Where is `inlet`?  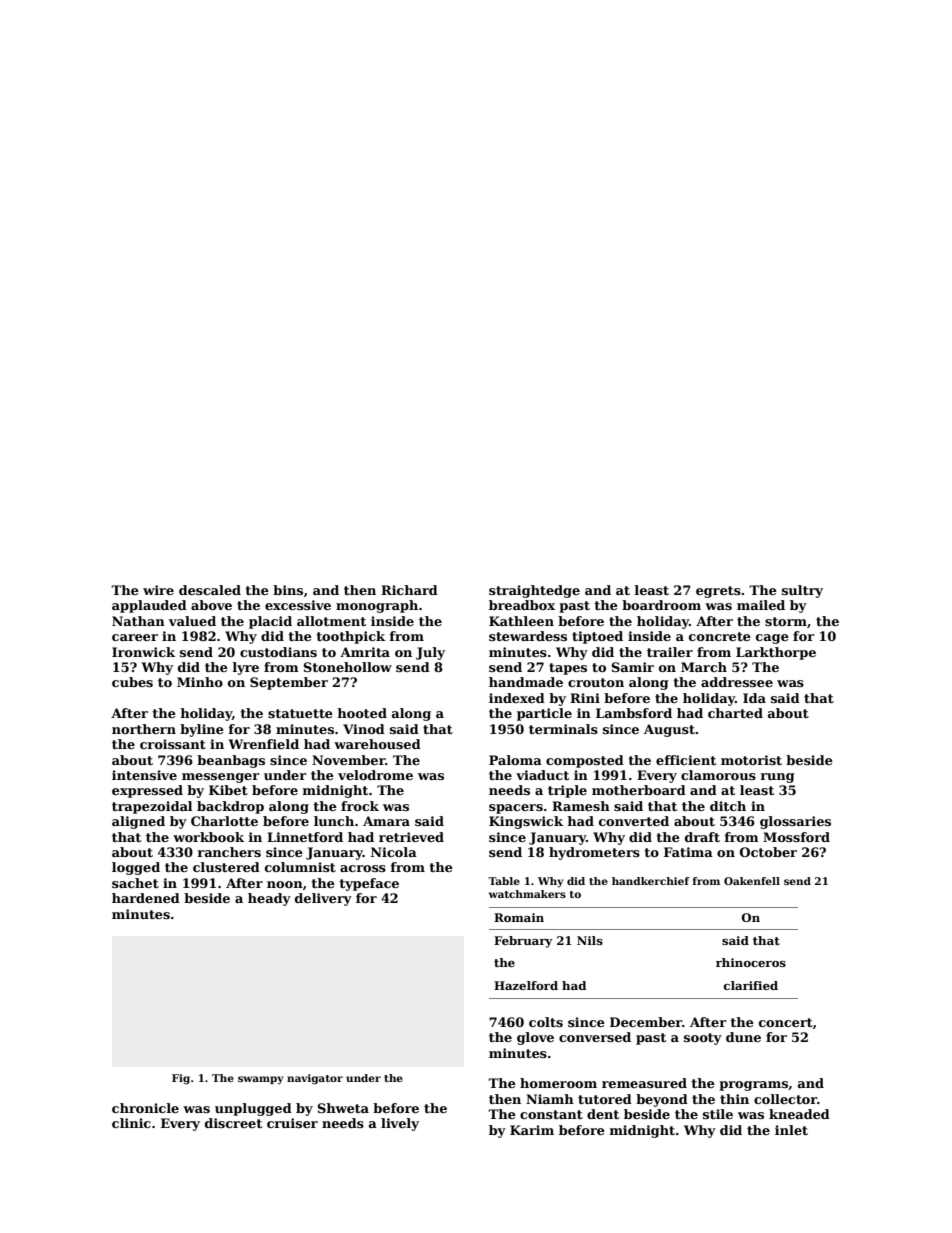
inlet is located at coordinates (791, 1130).
